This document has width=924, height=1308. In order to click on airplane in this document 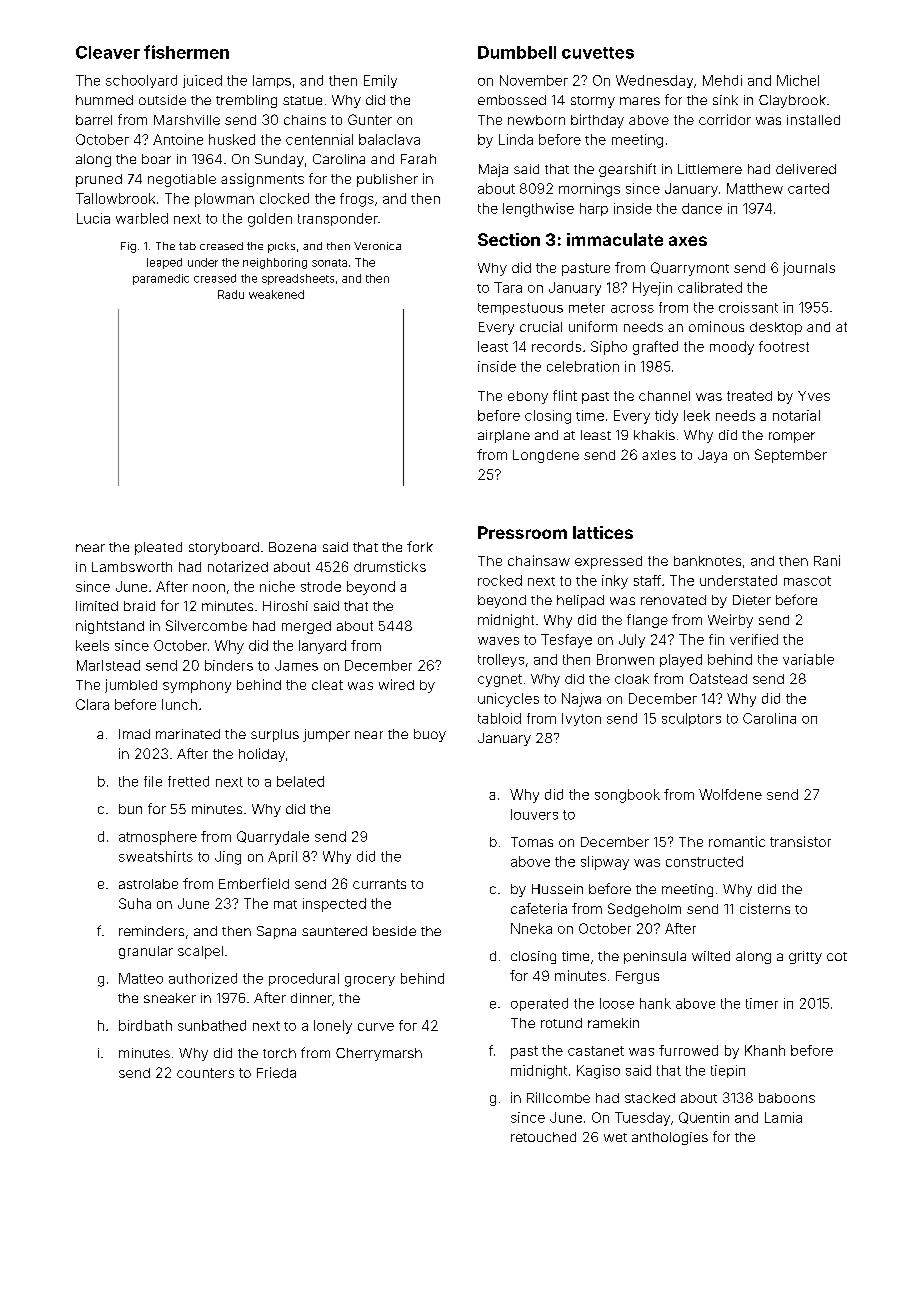, I will do `click(504, 436)`.
